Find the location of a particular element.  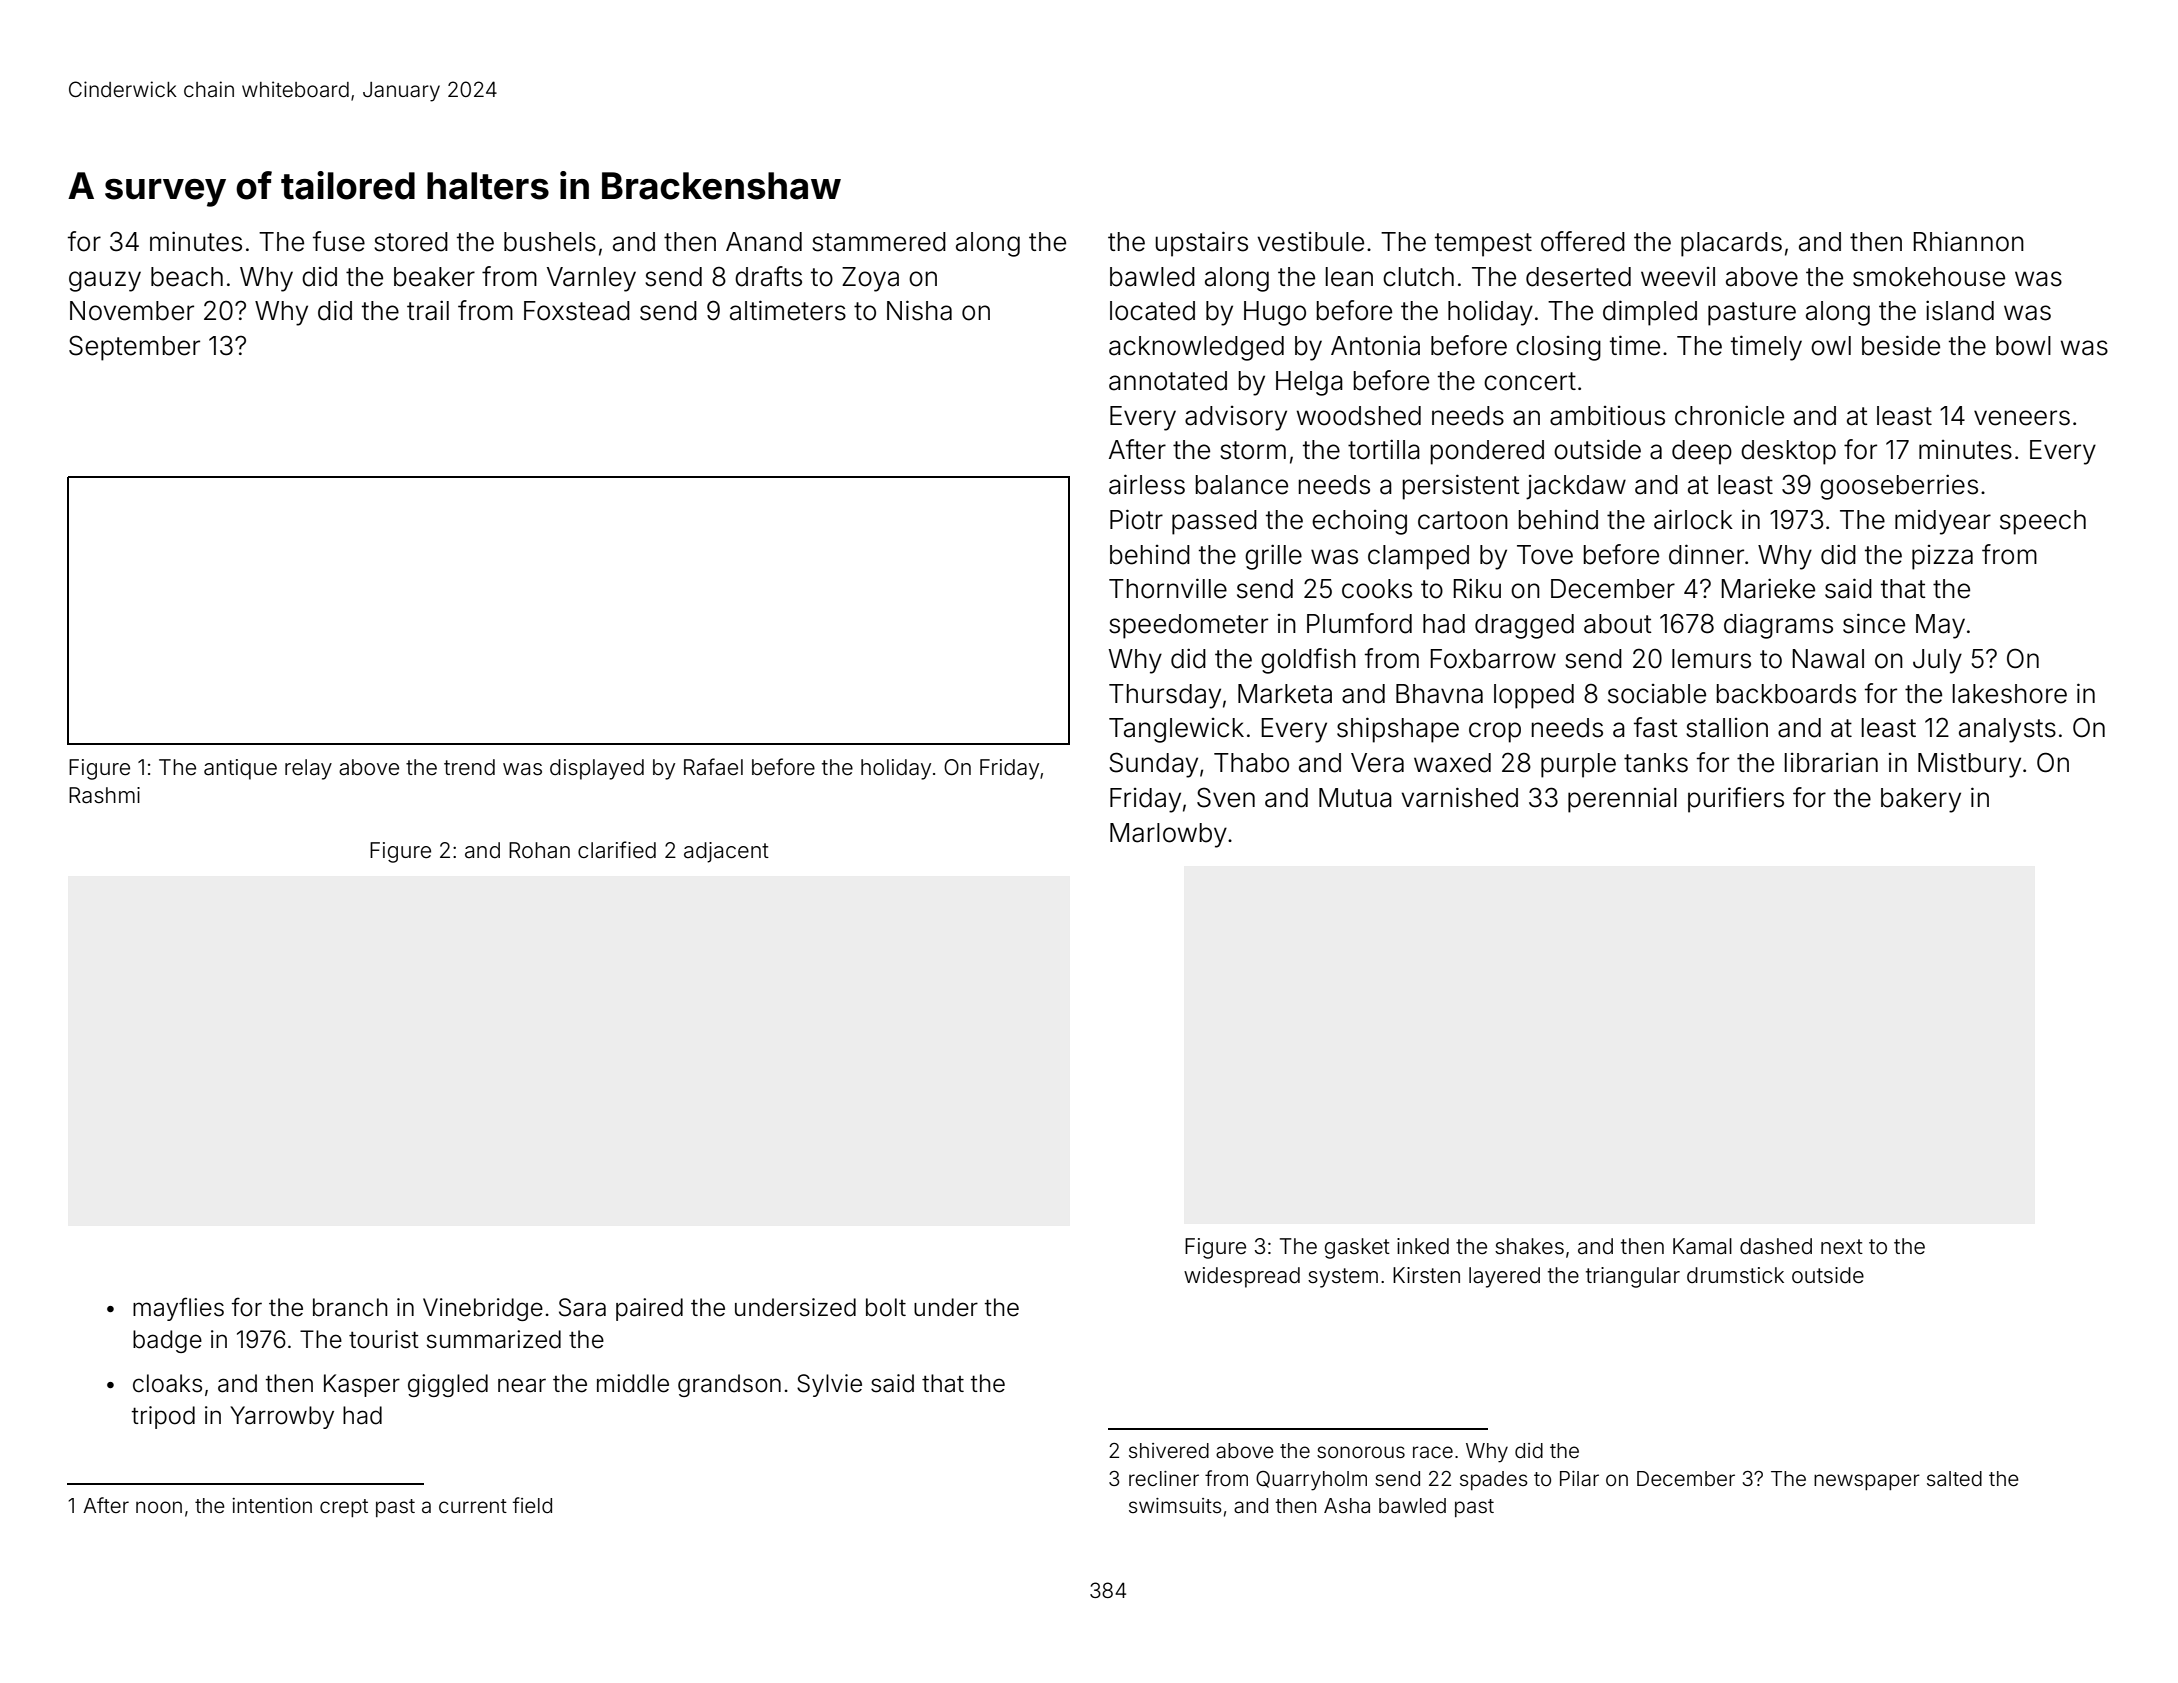

Rhiannon is located at coordinates (1968, 241).
